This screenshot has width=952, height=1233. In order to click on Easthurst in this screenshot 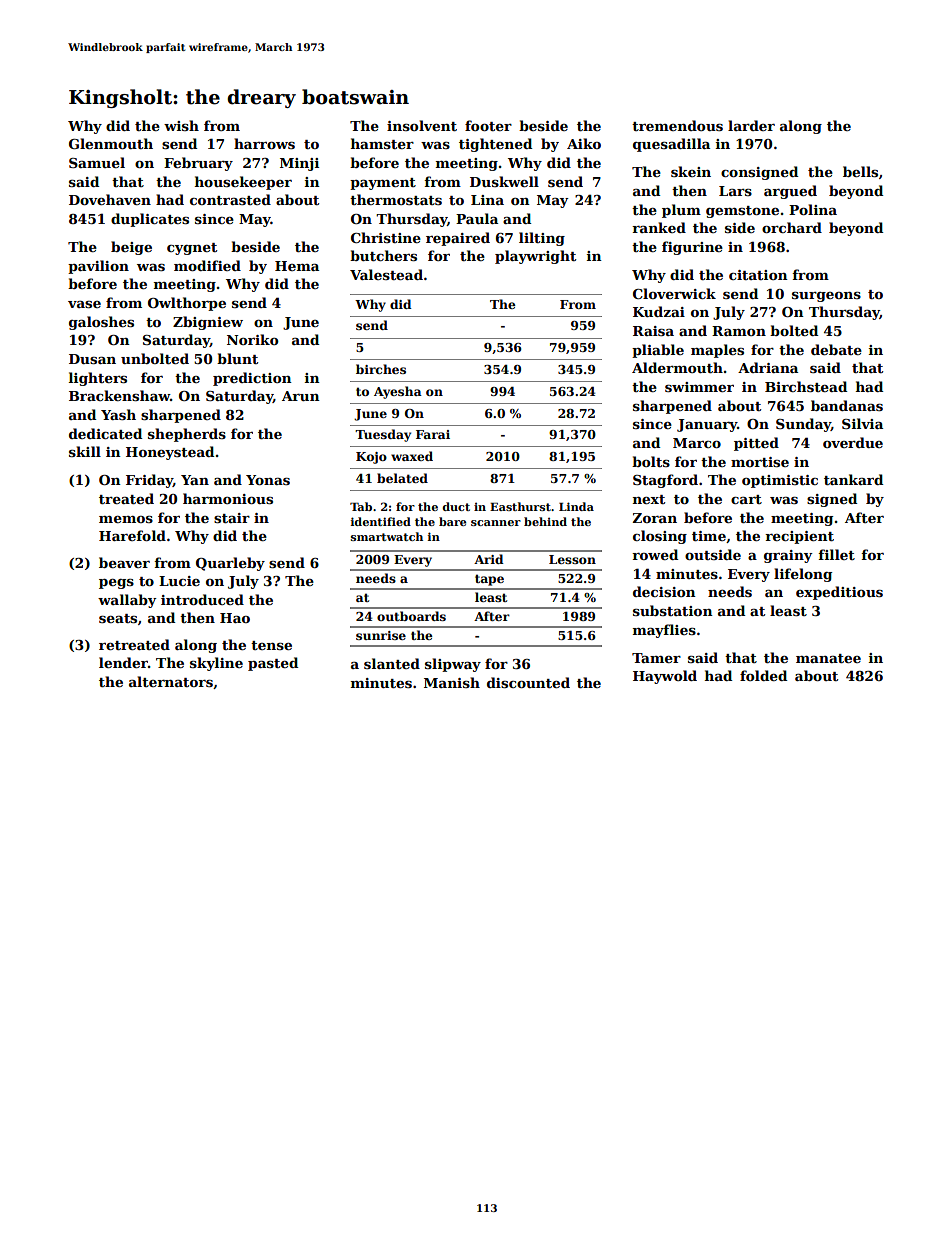, I will do `click(520, 506)`.
